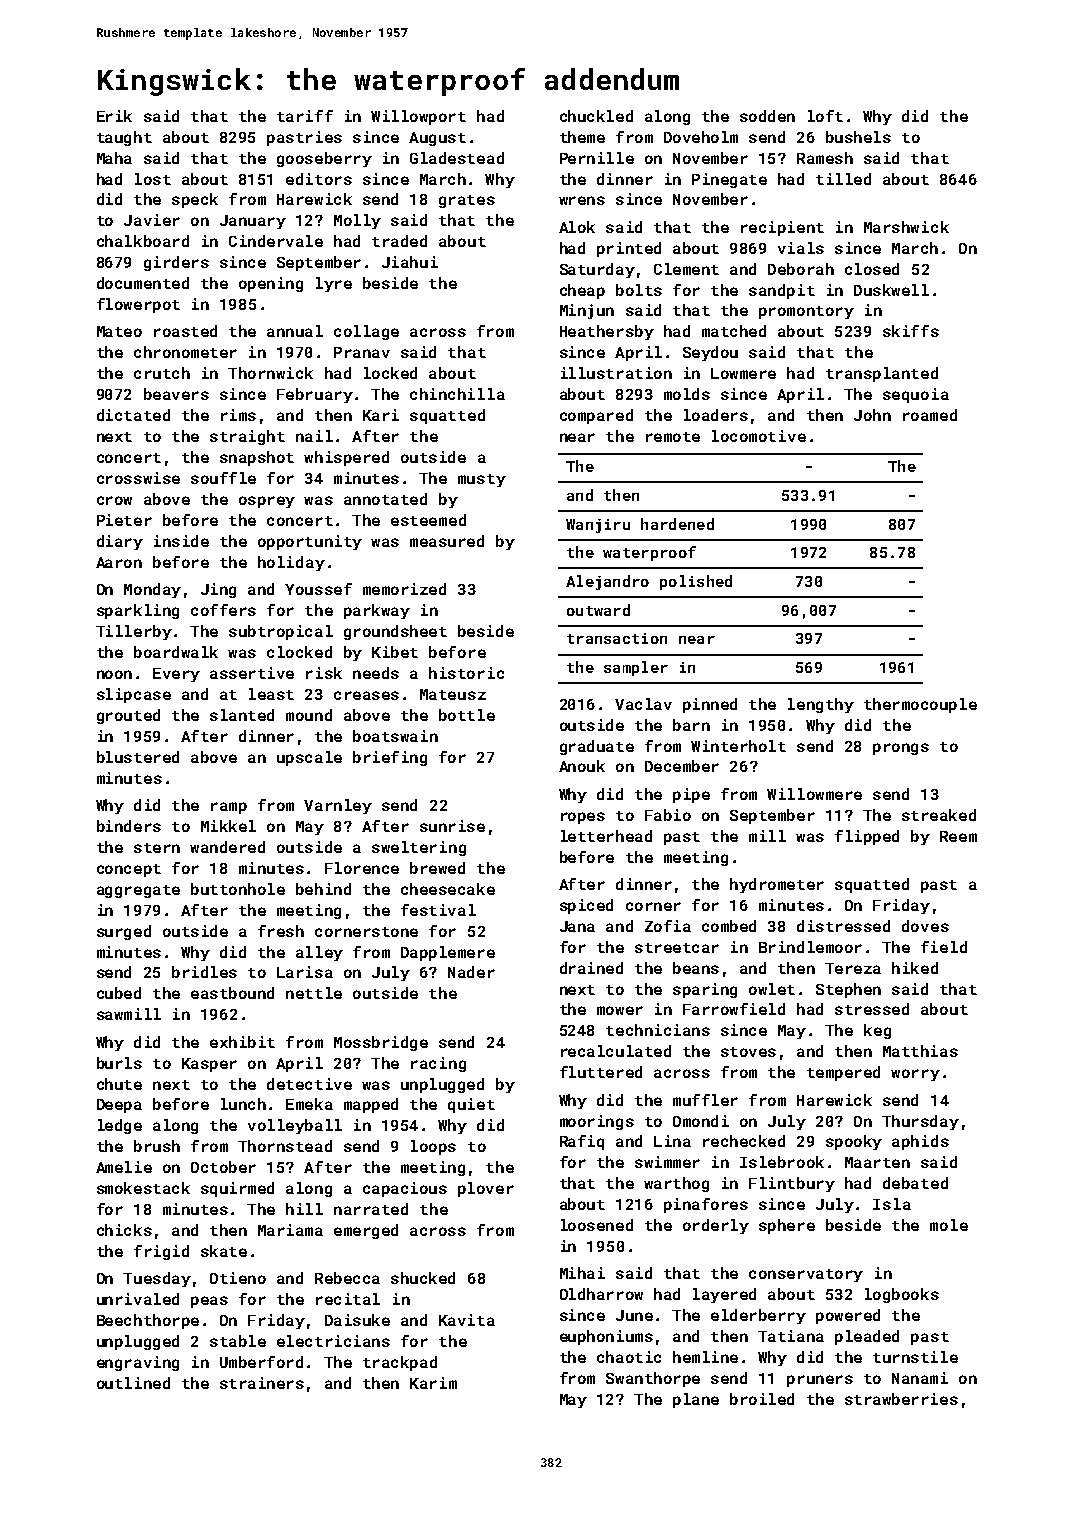  I want to click on loft, so click(825, 116).
